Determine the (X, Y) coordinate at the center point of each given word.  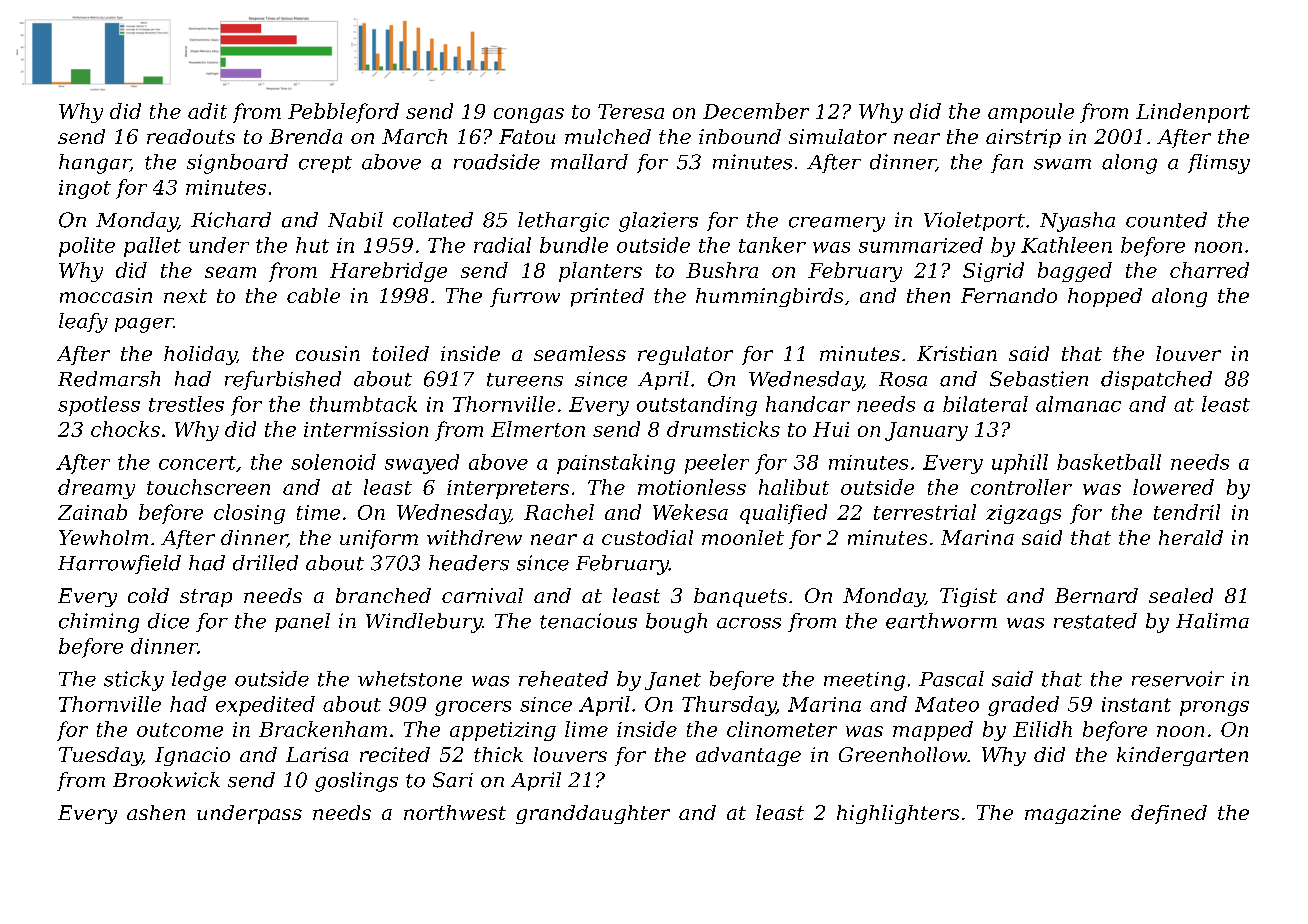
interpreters (508, 489)
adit (207, 111)
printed (607, 297)
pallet (152, 247)
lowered (1173, 487)
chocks (125, 429)
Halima (1212, 621)
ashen (156, 812)
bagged (1075, 272)
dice (168, 621)
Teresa (631, 111)
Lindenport (1193, 113)
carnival (482, 595)
